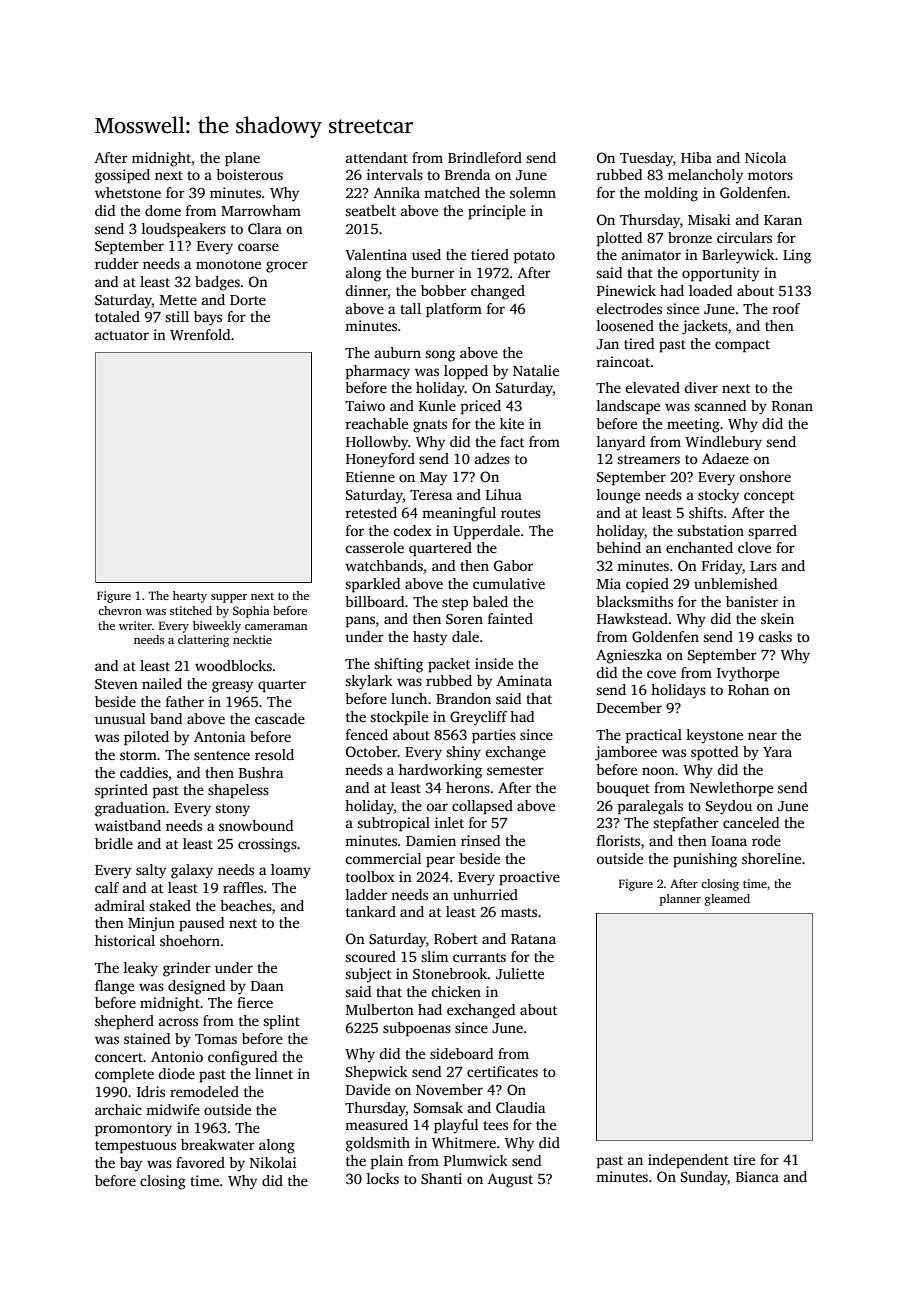 This screenshot has width=908, height=1316. I want to click on crossings, so click(267, 845).
